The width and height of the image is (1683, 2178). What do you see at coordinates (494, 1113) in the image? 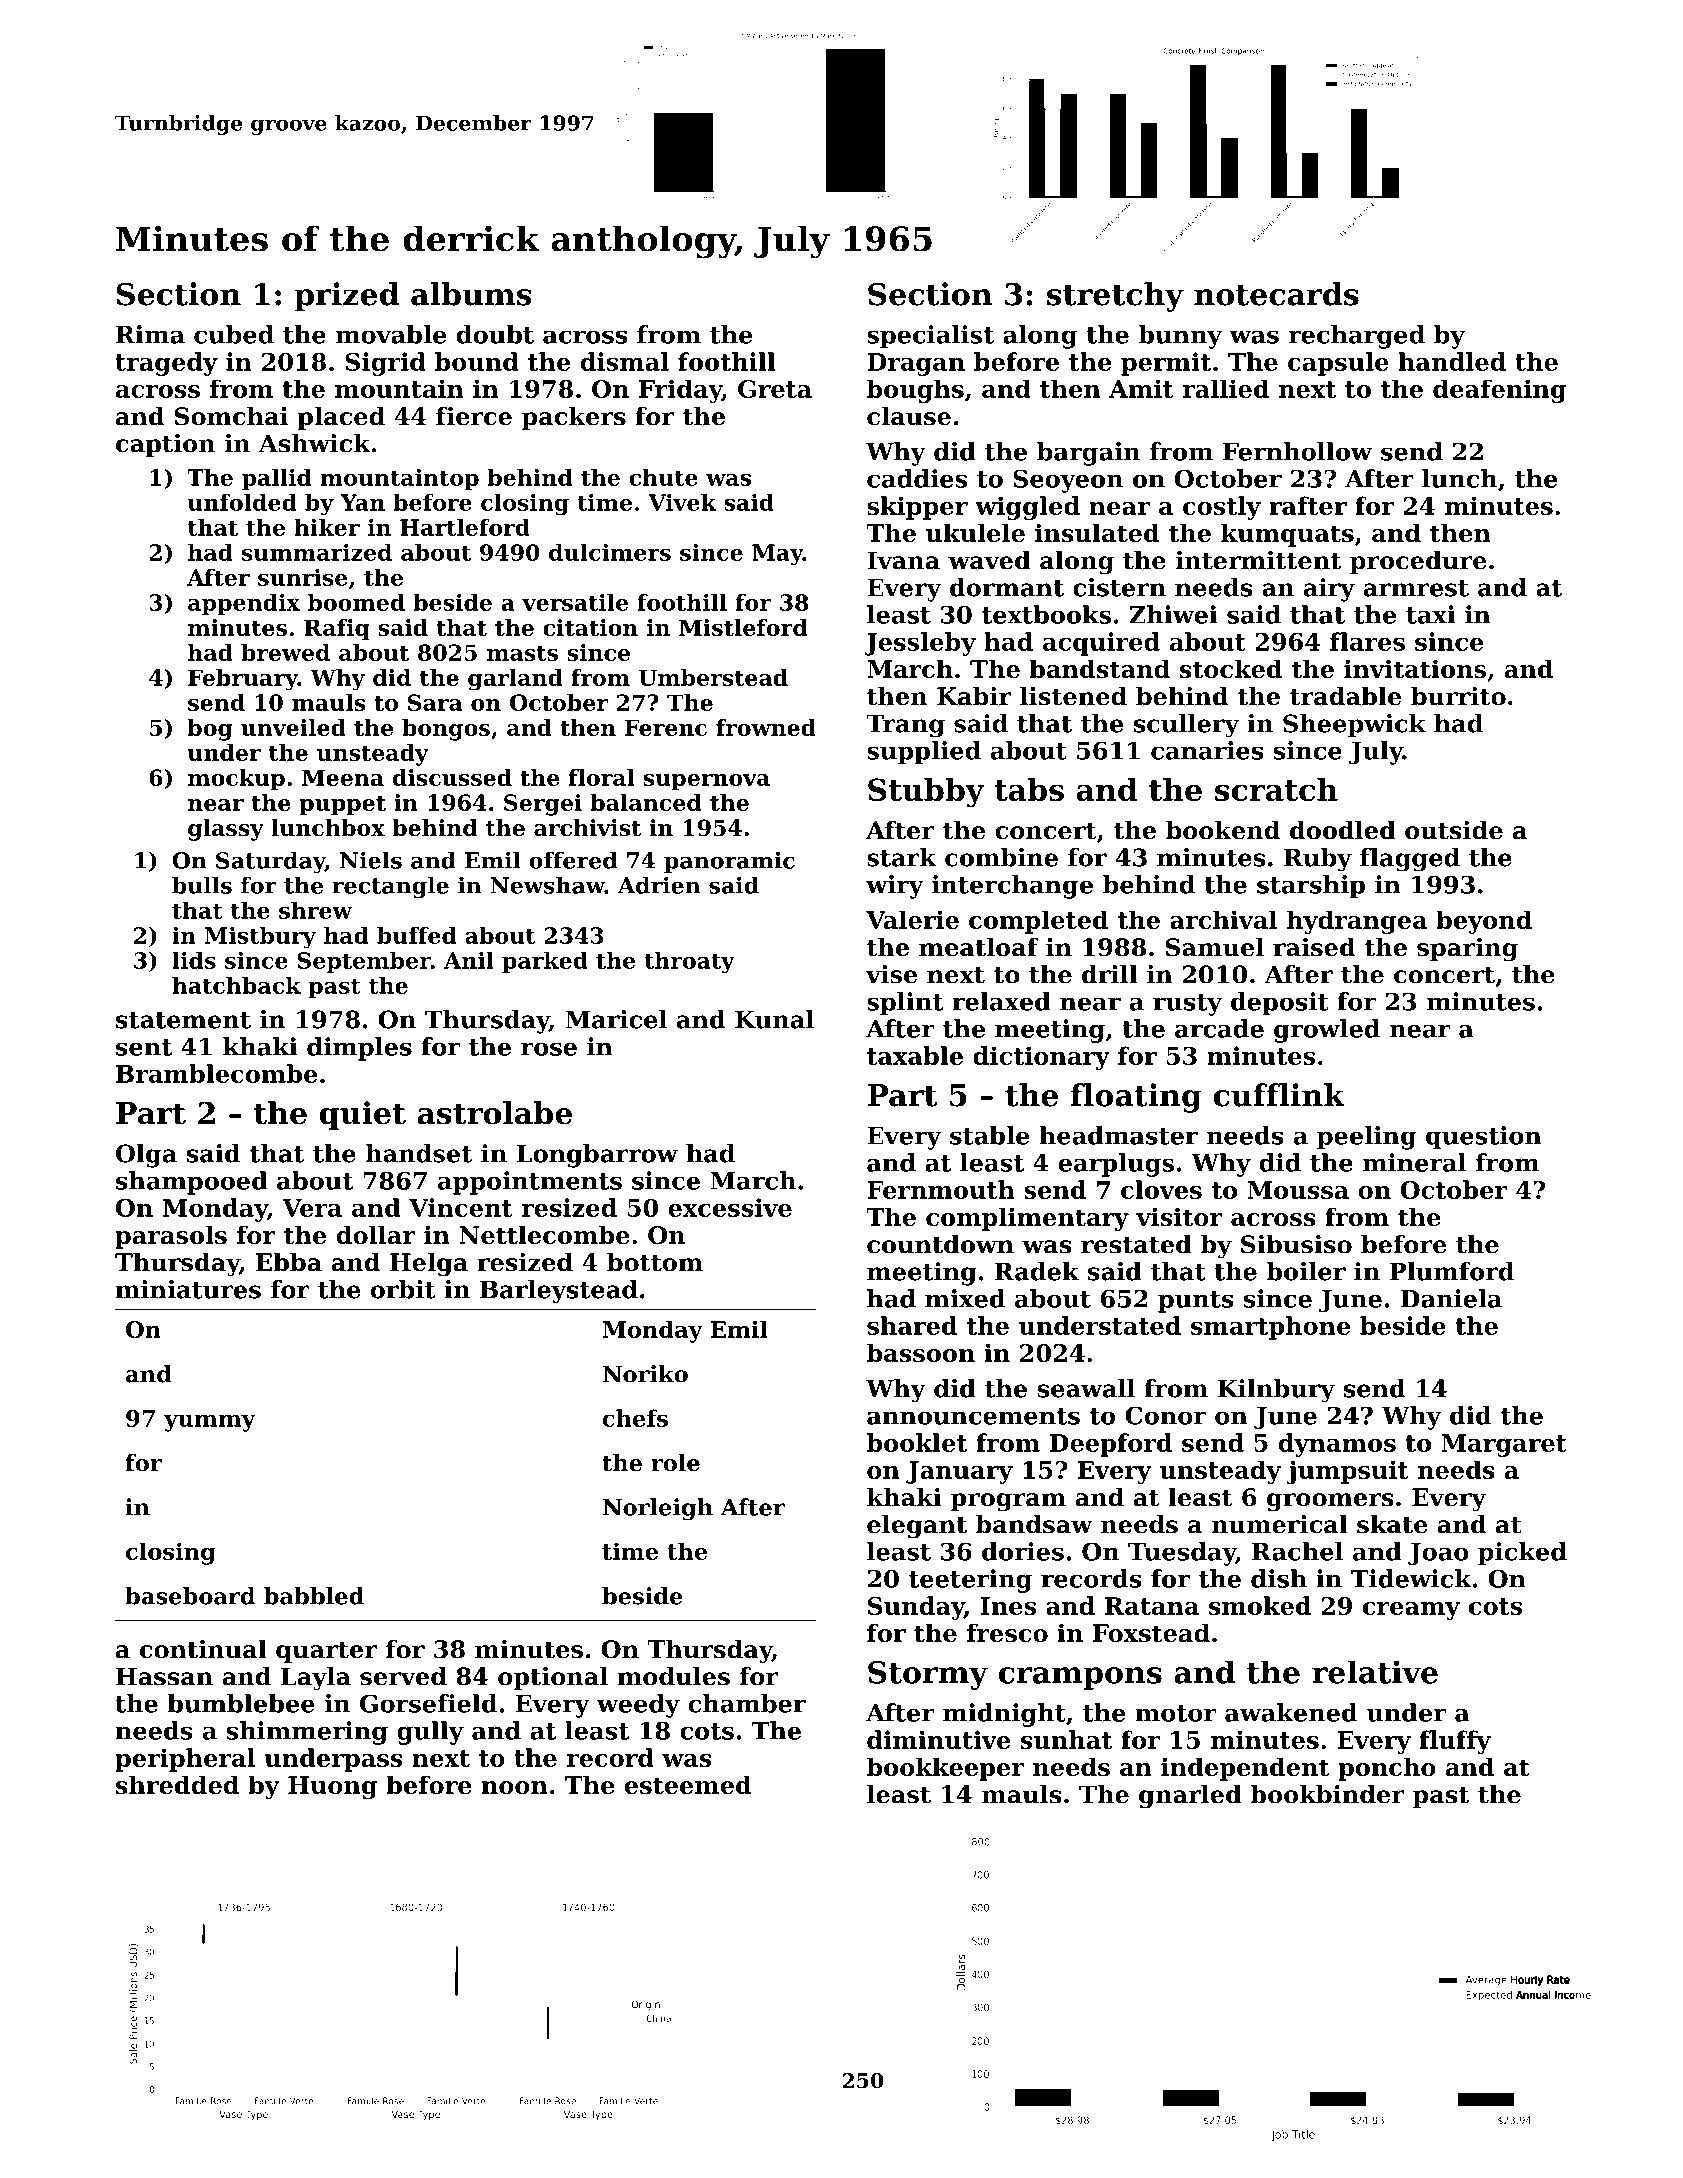
I see `astrolabe` at bounding box center [494, 1113].
